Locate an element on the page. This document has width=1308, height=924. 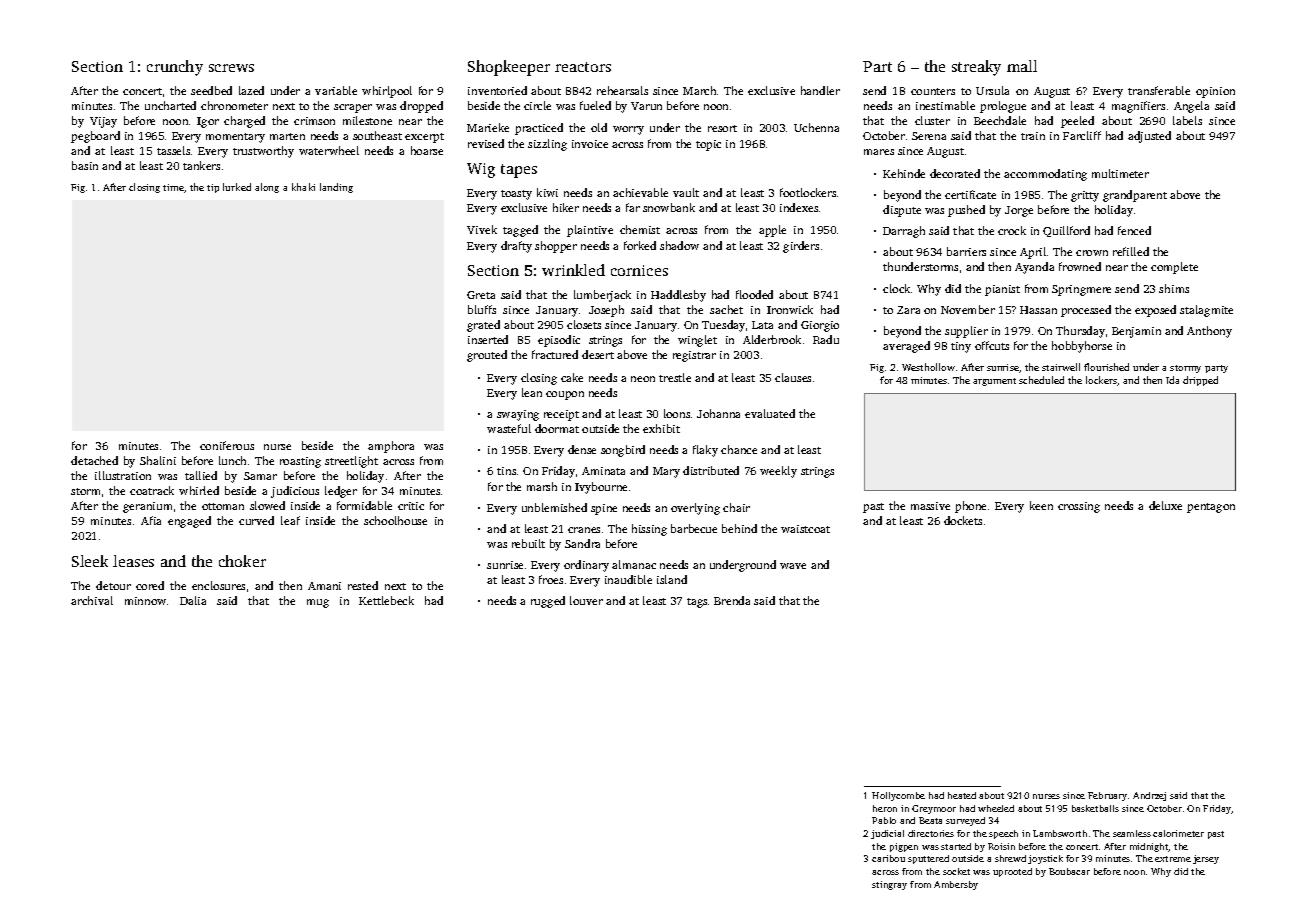
neon is located at coordinates (643, 379).
